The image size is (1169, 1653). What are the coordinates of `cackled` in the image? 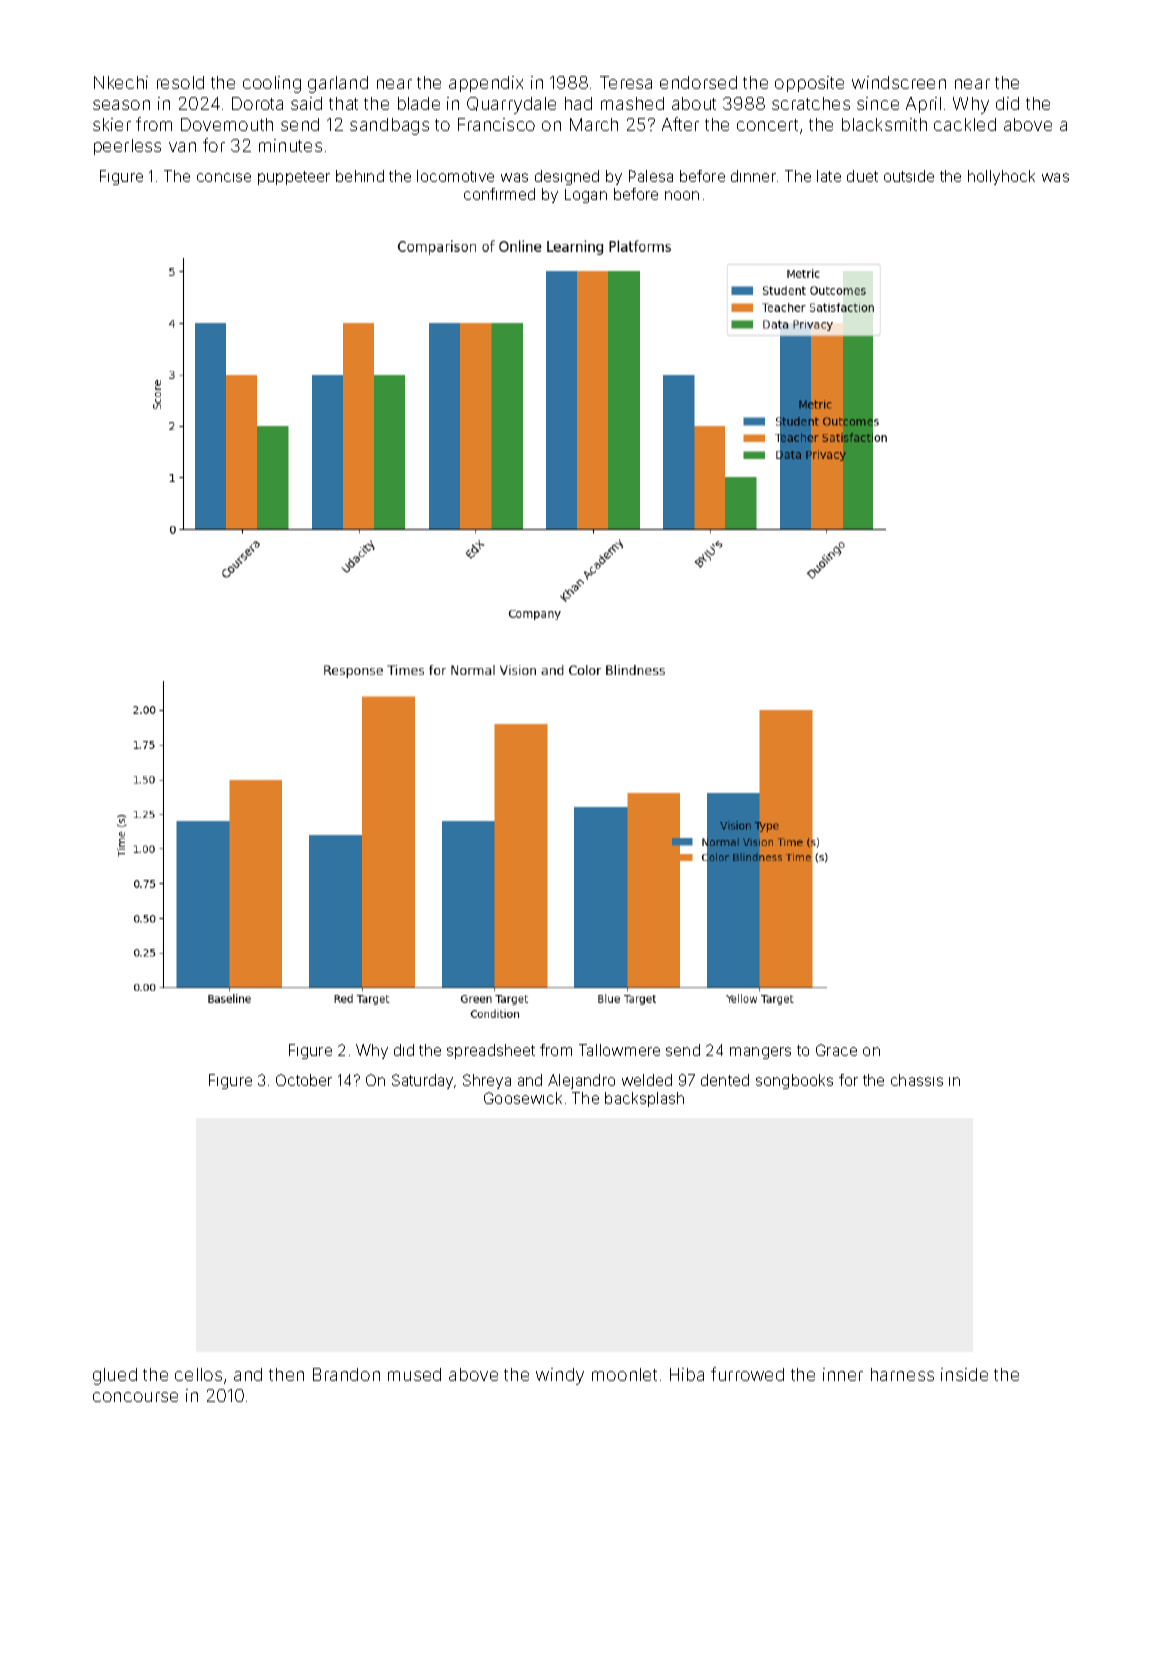 It's located at (965, 124).
